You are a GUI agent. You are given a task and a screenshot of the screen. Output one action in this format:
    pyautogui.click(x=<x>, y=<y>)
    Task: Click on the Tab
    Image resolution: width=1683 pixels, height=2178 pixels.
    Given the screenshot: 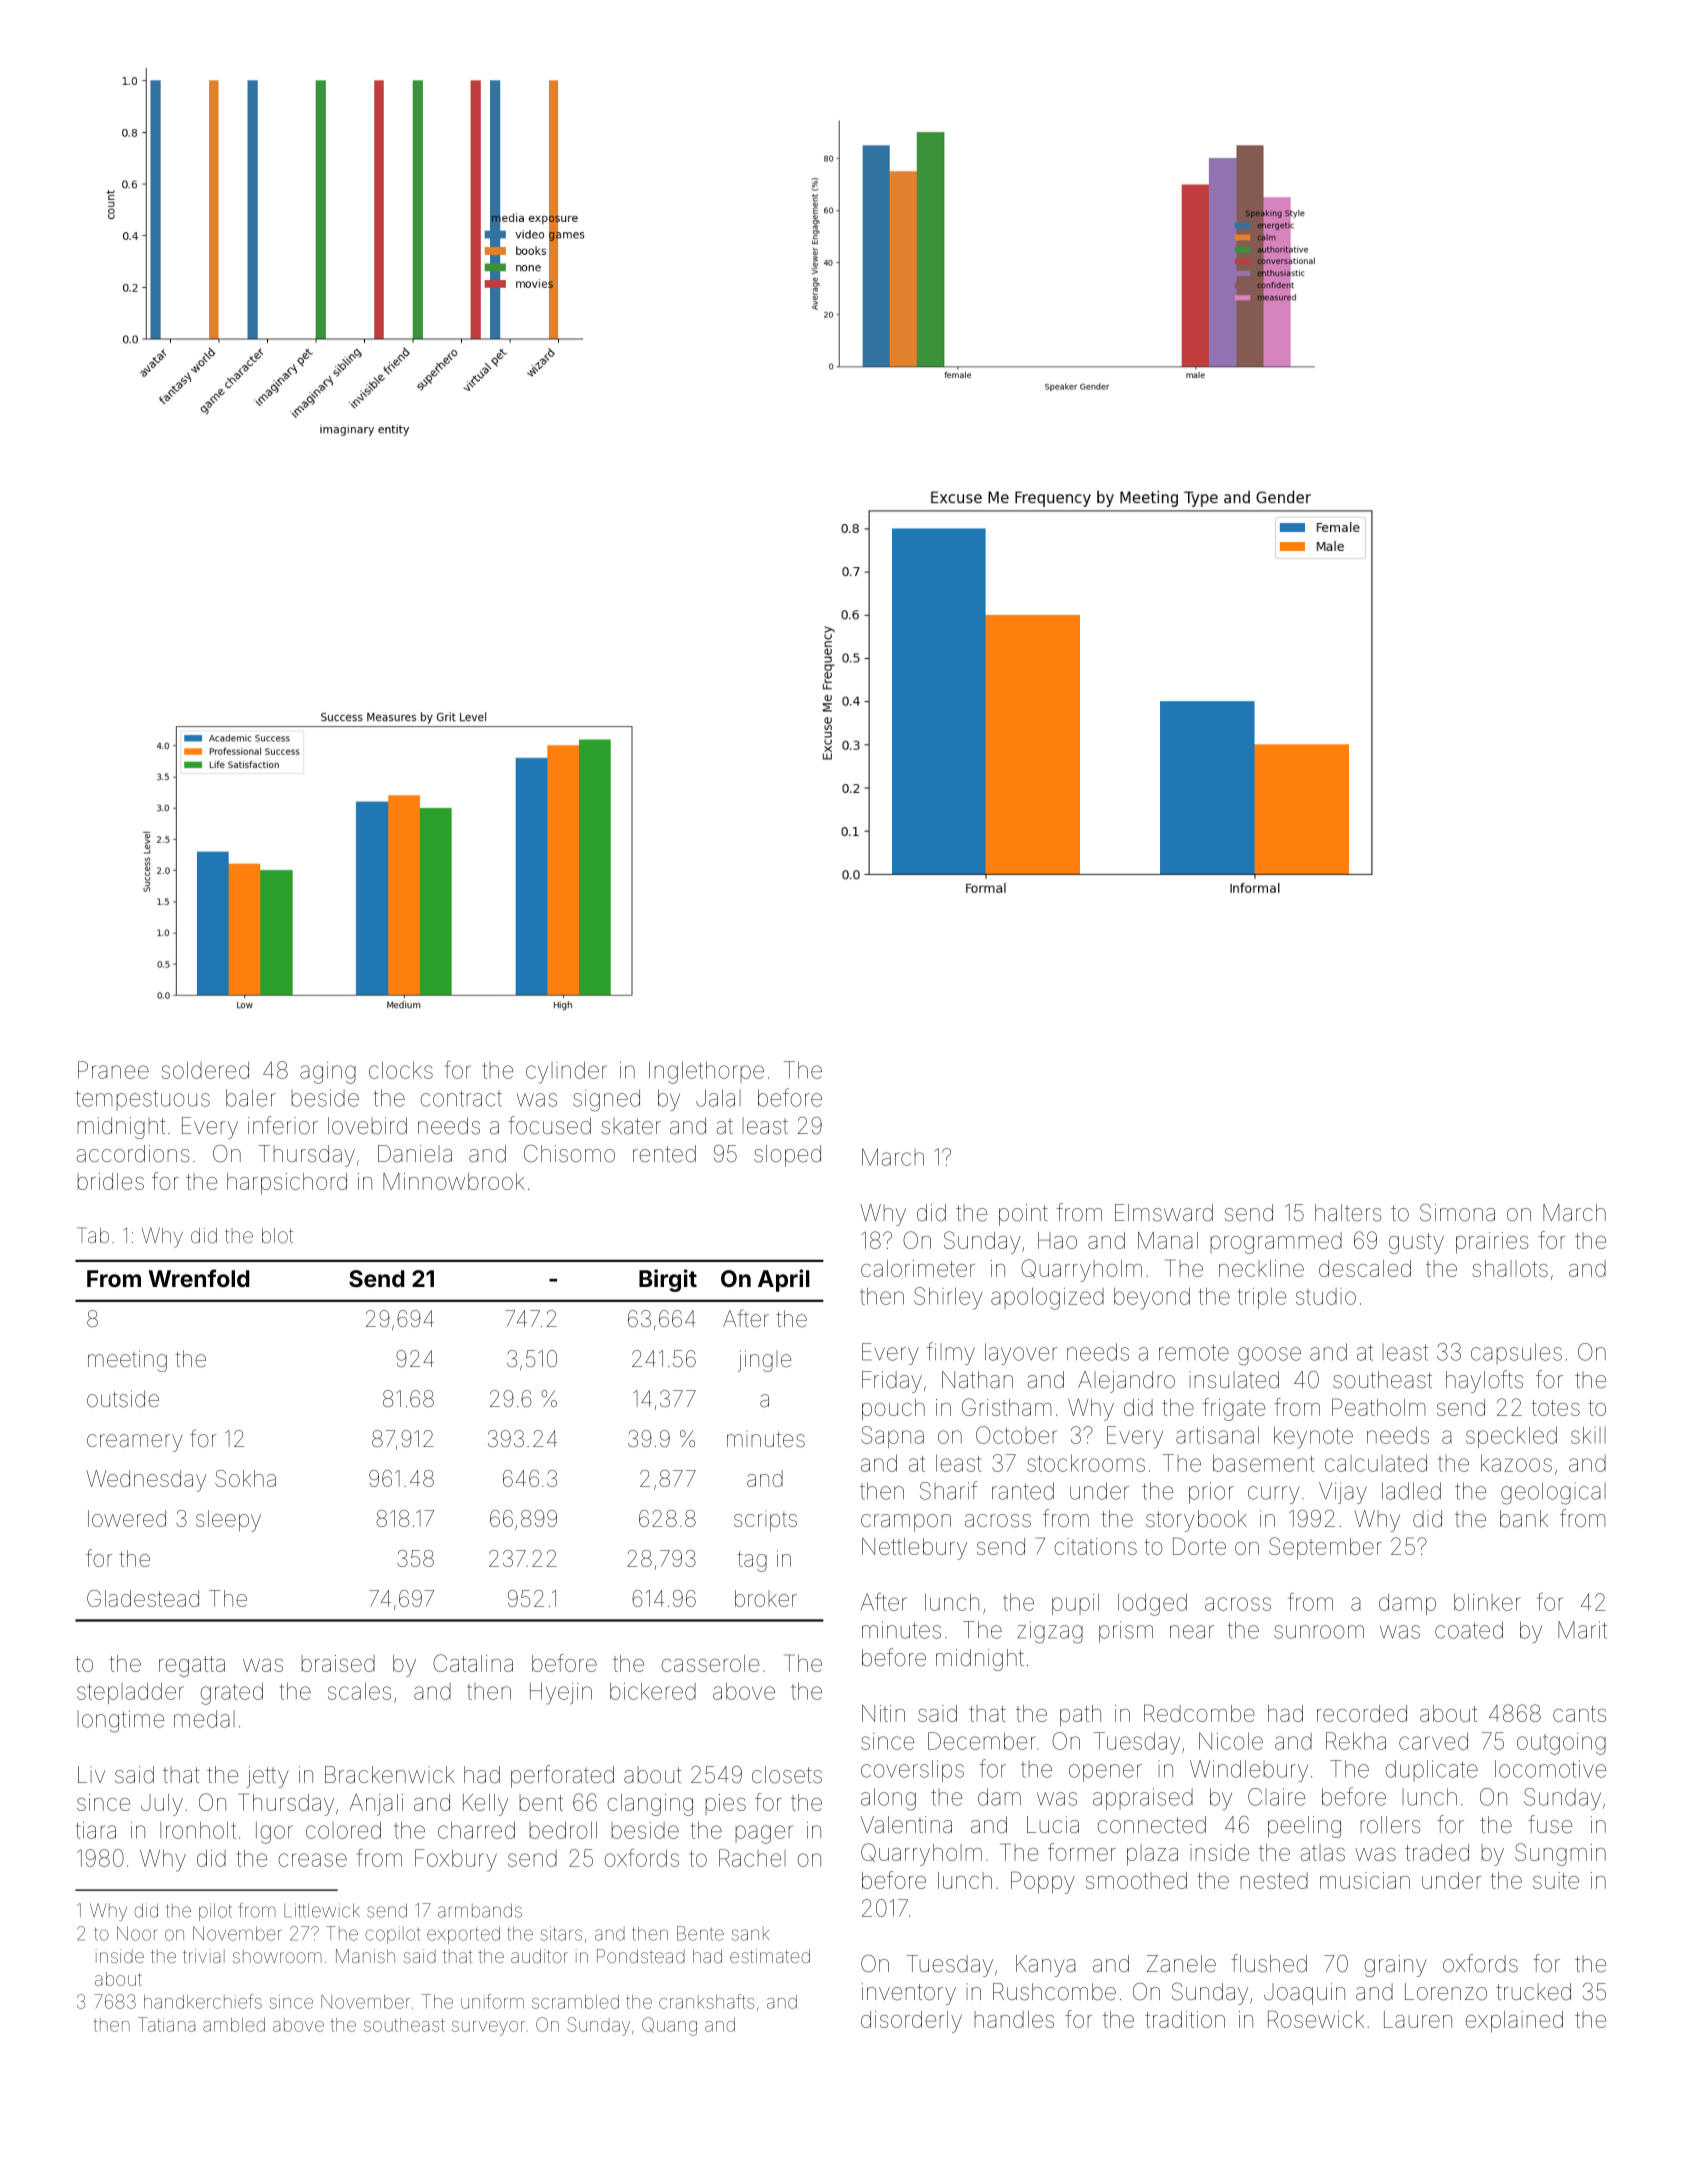 What is the action you would take?
    pyautogui.click(x=93, y=1235)
